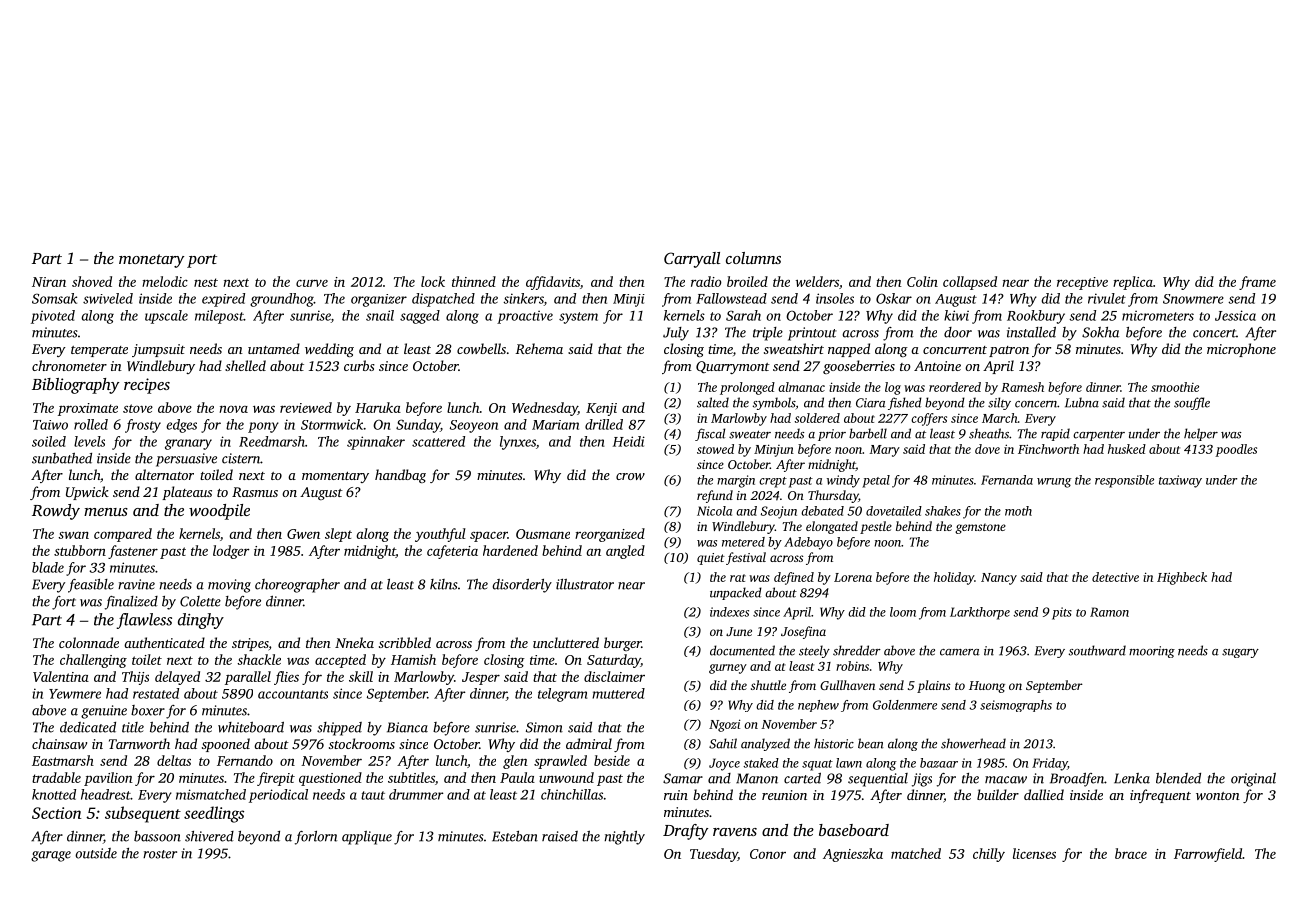 Image resolution: width=1308 pixels, height=924 pixels. Describe the element at coordinates (614, 676) in the document. I see `disclaimer` at that location.
